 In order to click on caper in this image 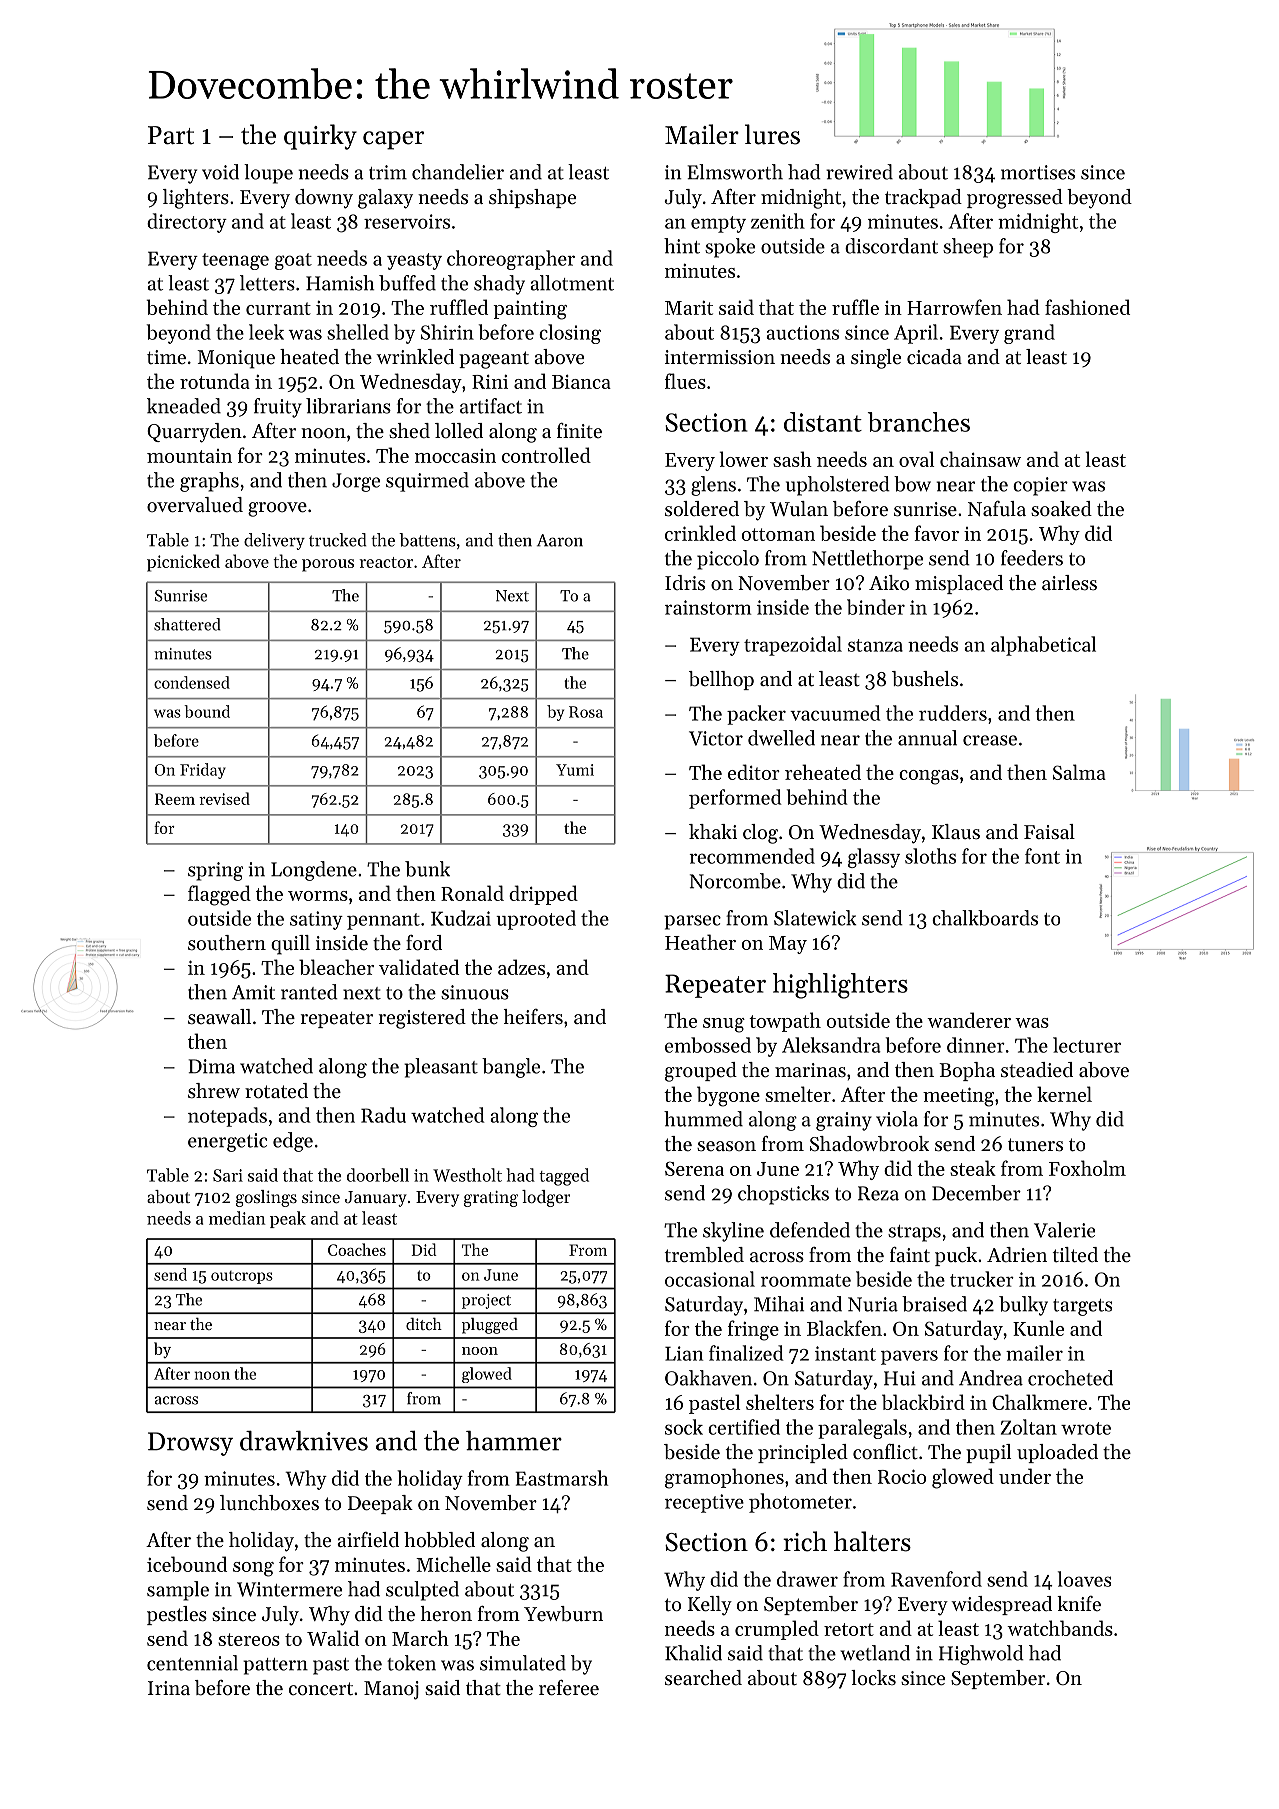, I will do `click(393, 140)`.
